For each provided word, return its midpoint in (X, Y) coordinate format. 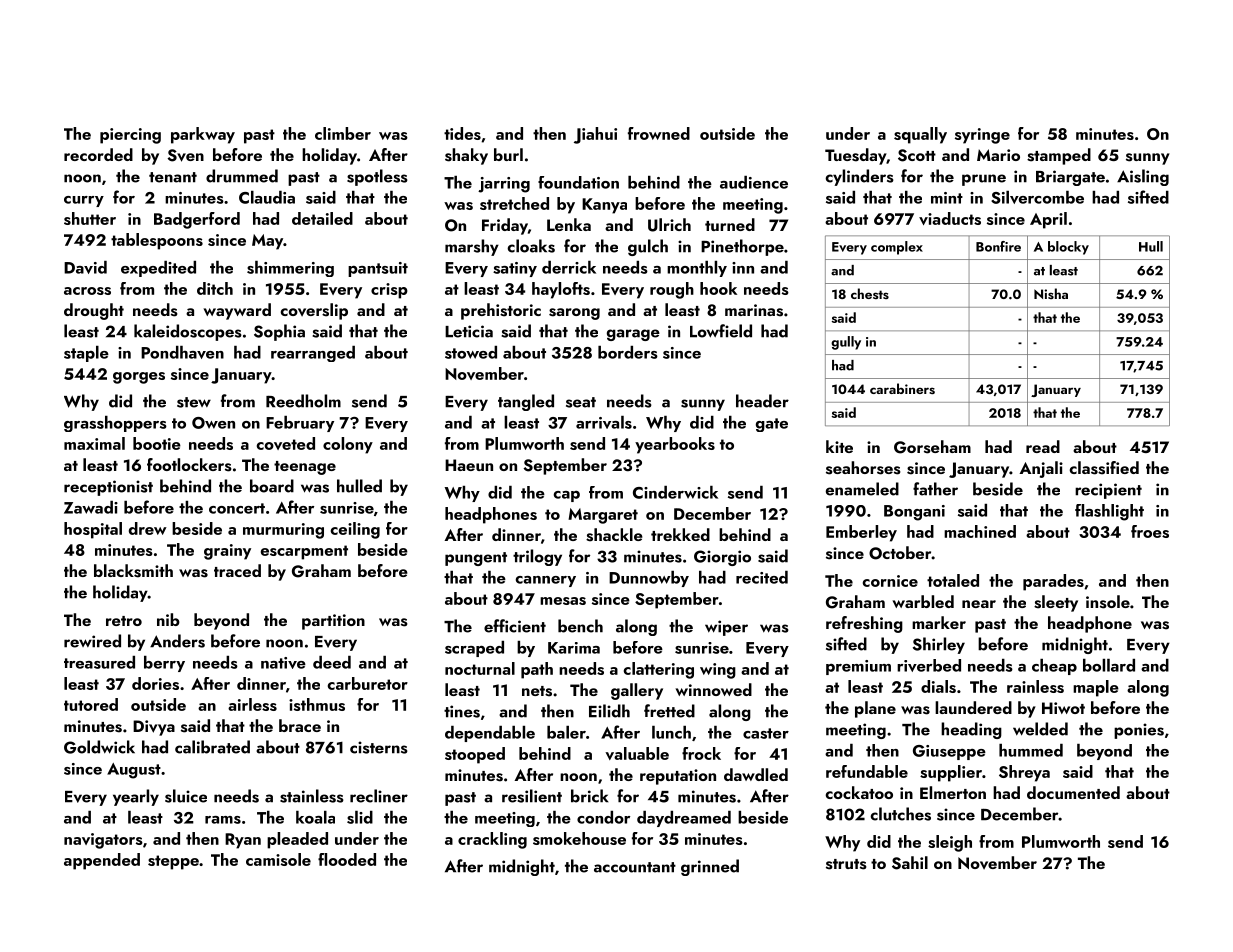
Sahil (910, 863)
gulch (648, 247)
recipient (1108, 491)
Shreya (1024, 773)
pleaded (297, 840)
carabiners (902, 388)
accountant (635, 867)
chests (870, 293)
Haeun (469, 465)
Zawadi (91, 507)
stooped (475, 755)
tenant (173, 177)
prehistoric (501, 311)
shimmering (290, 269)
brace (300, 725)
